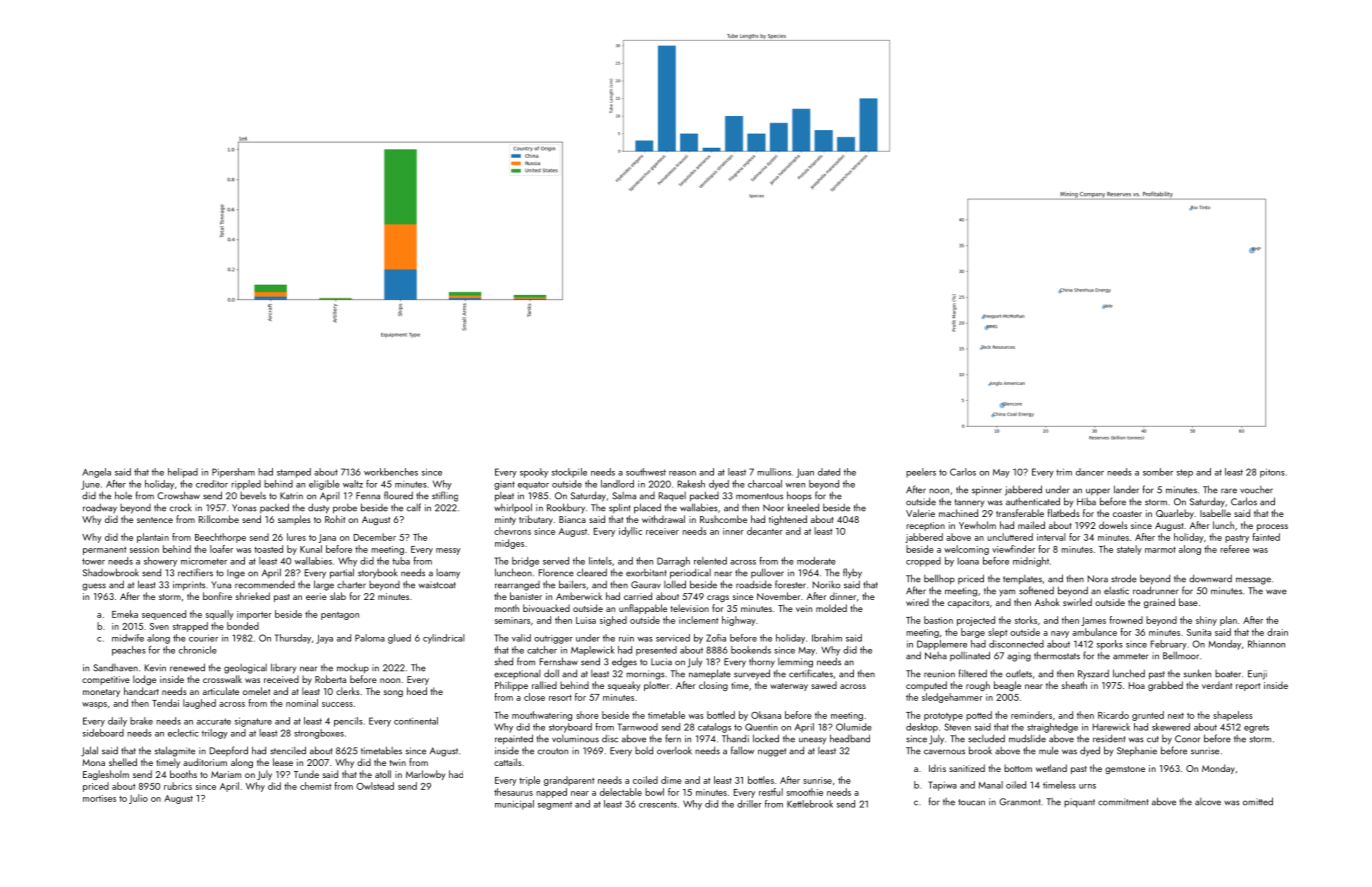  I want to click on storyboard, so click(570, 728).
